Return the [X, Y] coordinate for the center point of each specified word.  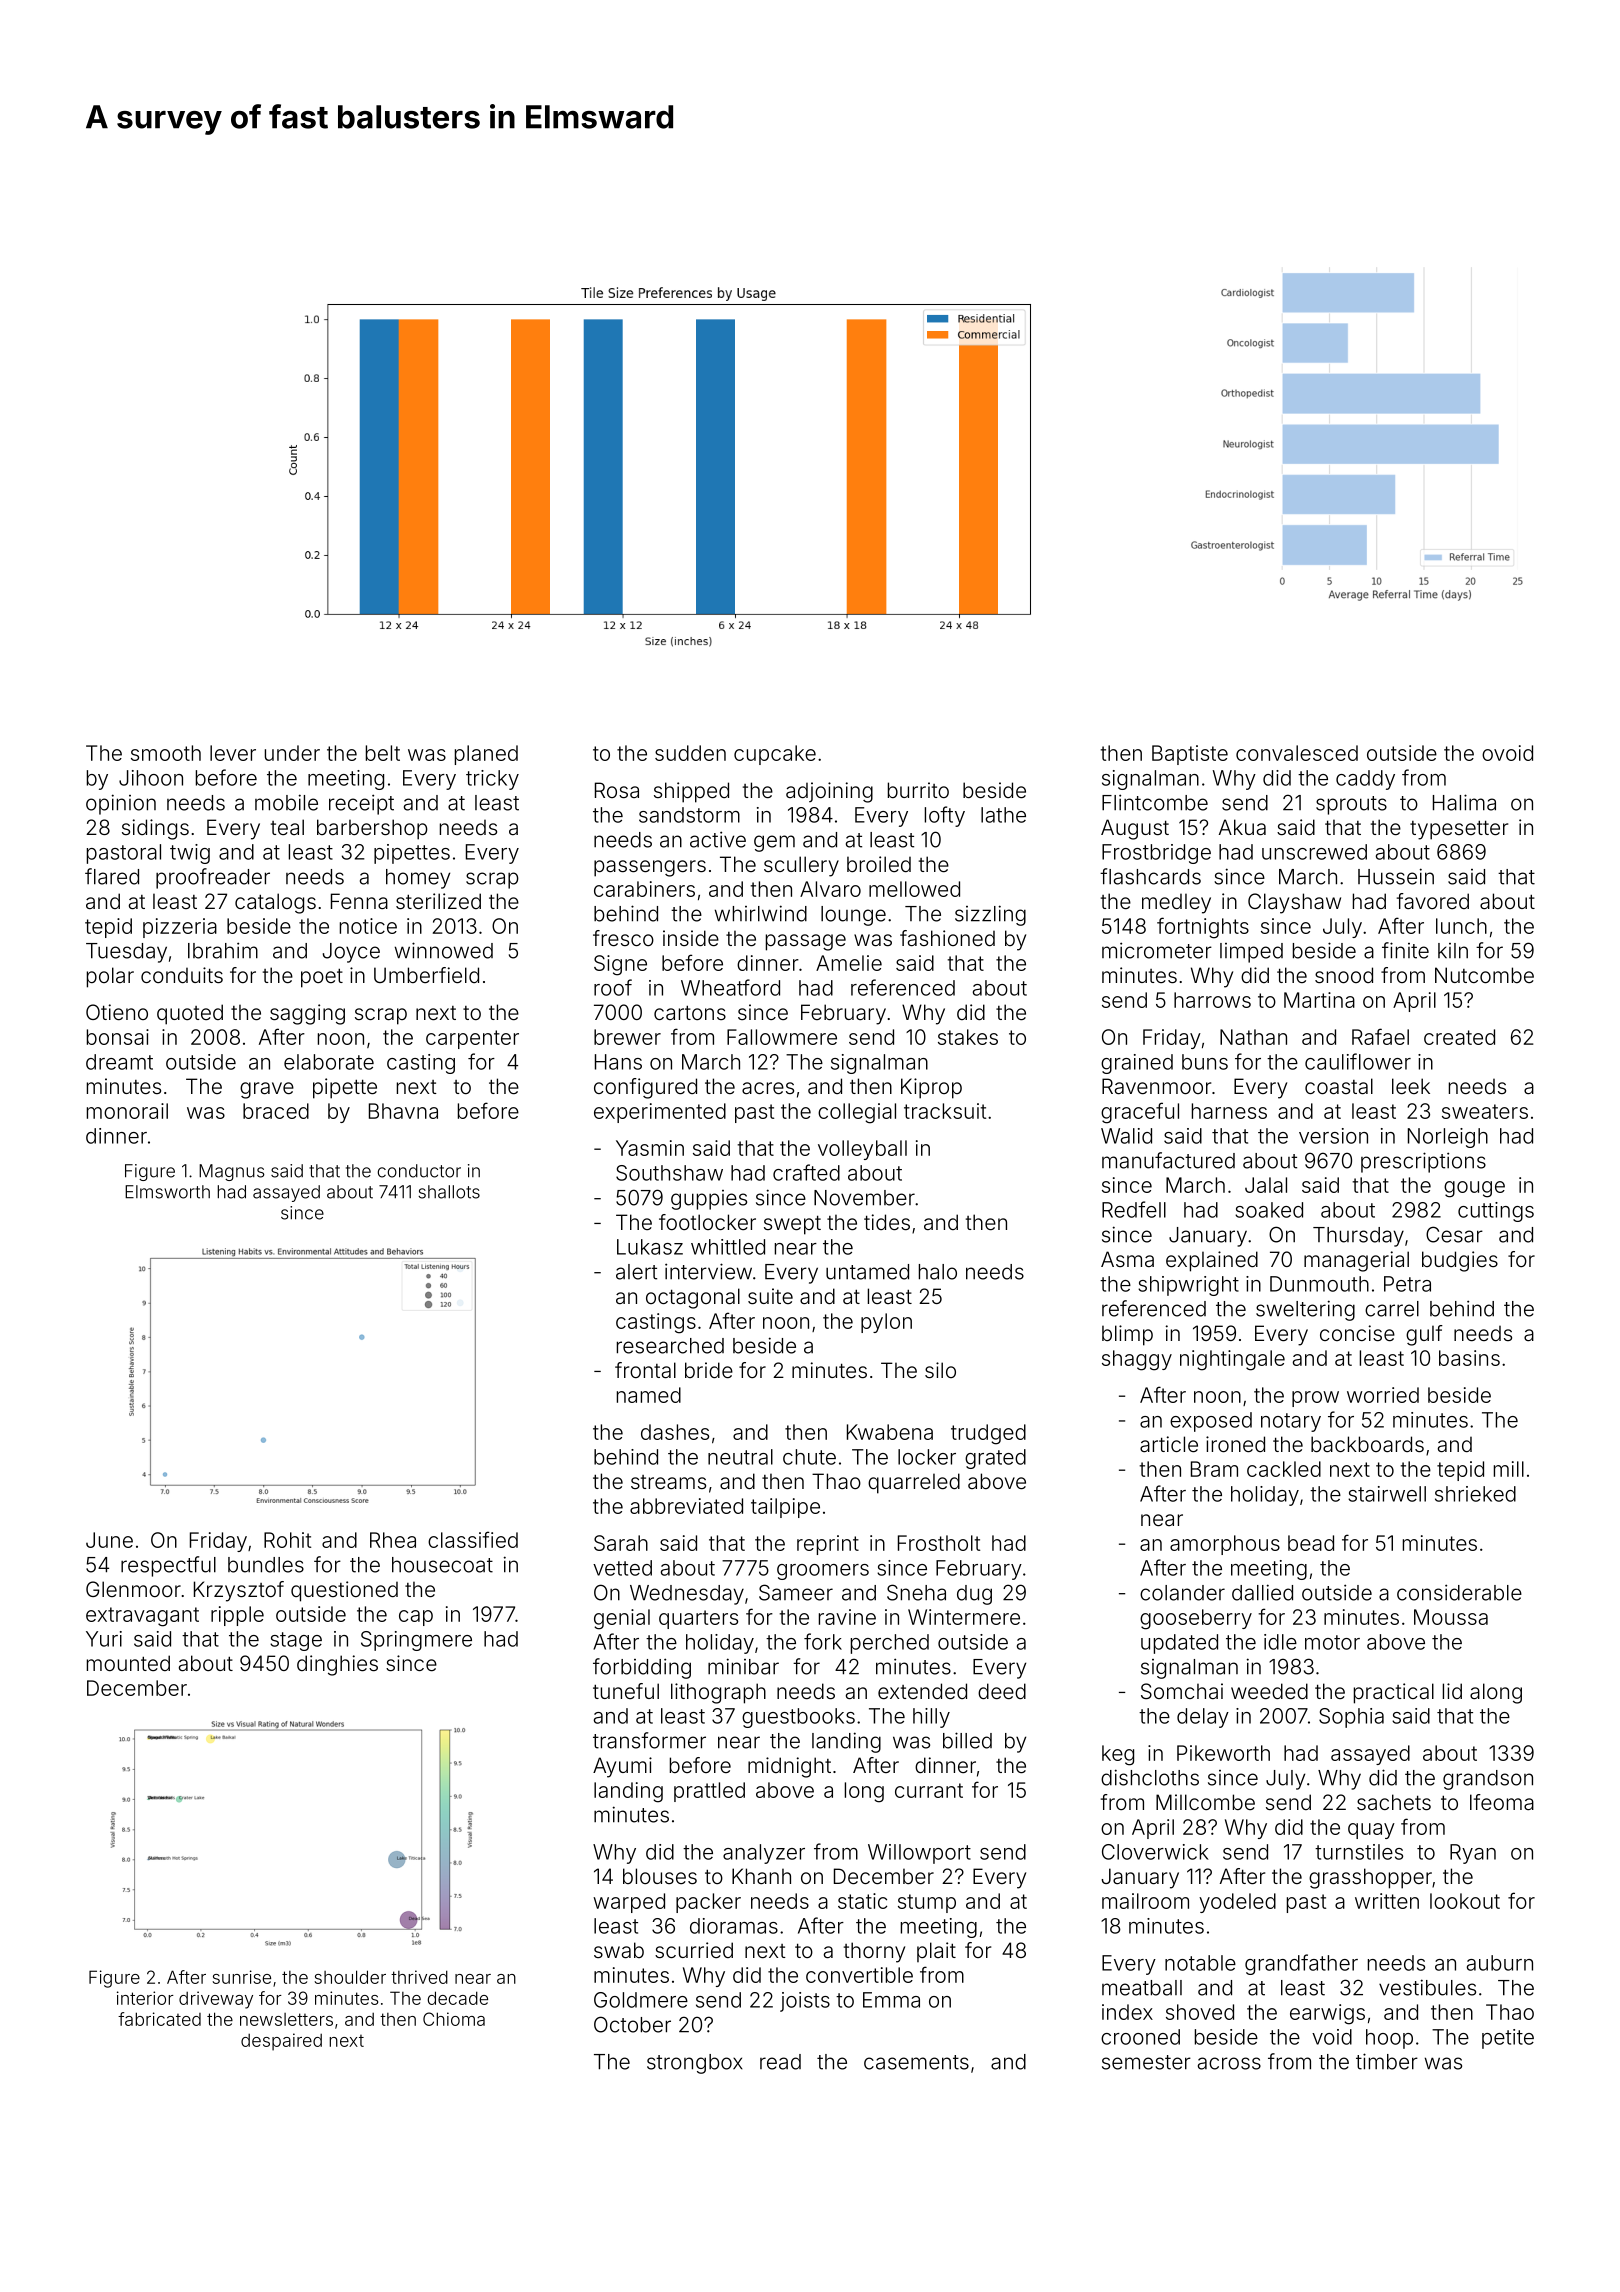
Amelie [849, 963]
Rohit [287, 1540]
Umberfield [426, 975]
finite [1405, 950]
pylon [886, 1323]
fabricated [159, 2019]
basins [1469, 1358]
